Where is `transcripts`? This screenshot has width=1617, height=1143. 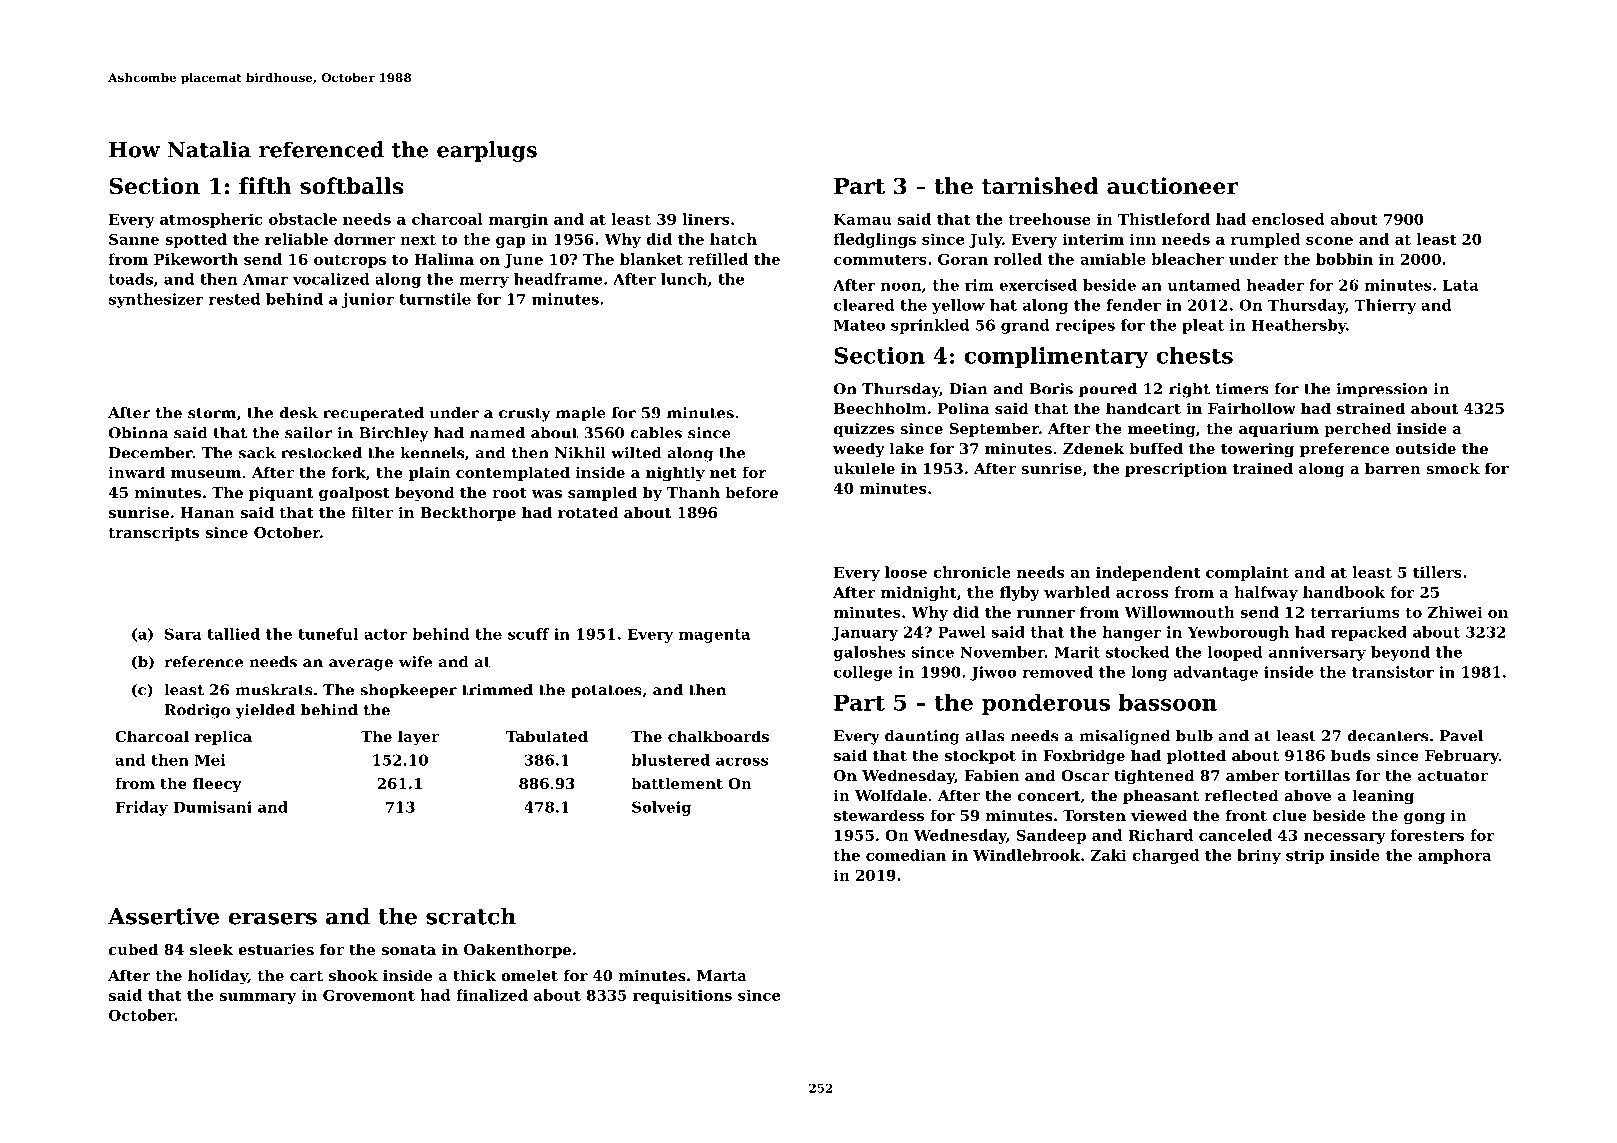
transcripts is located at coordinates (153, 534).
